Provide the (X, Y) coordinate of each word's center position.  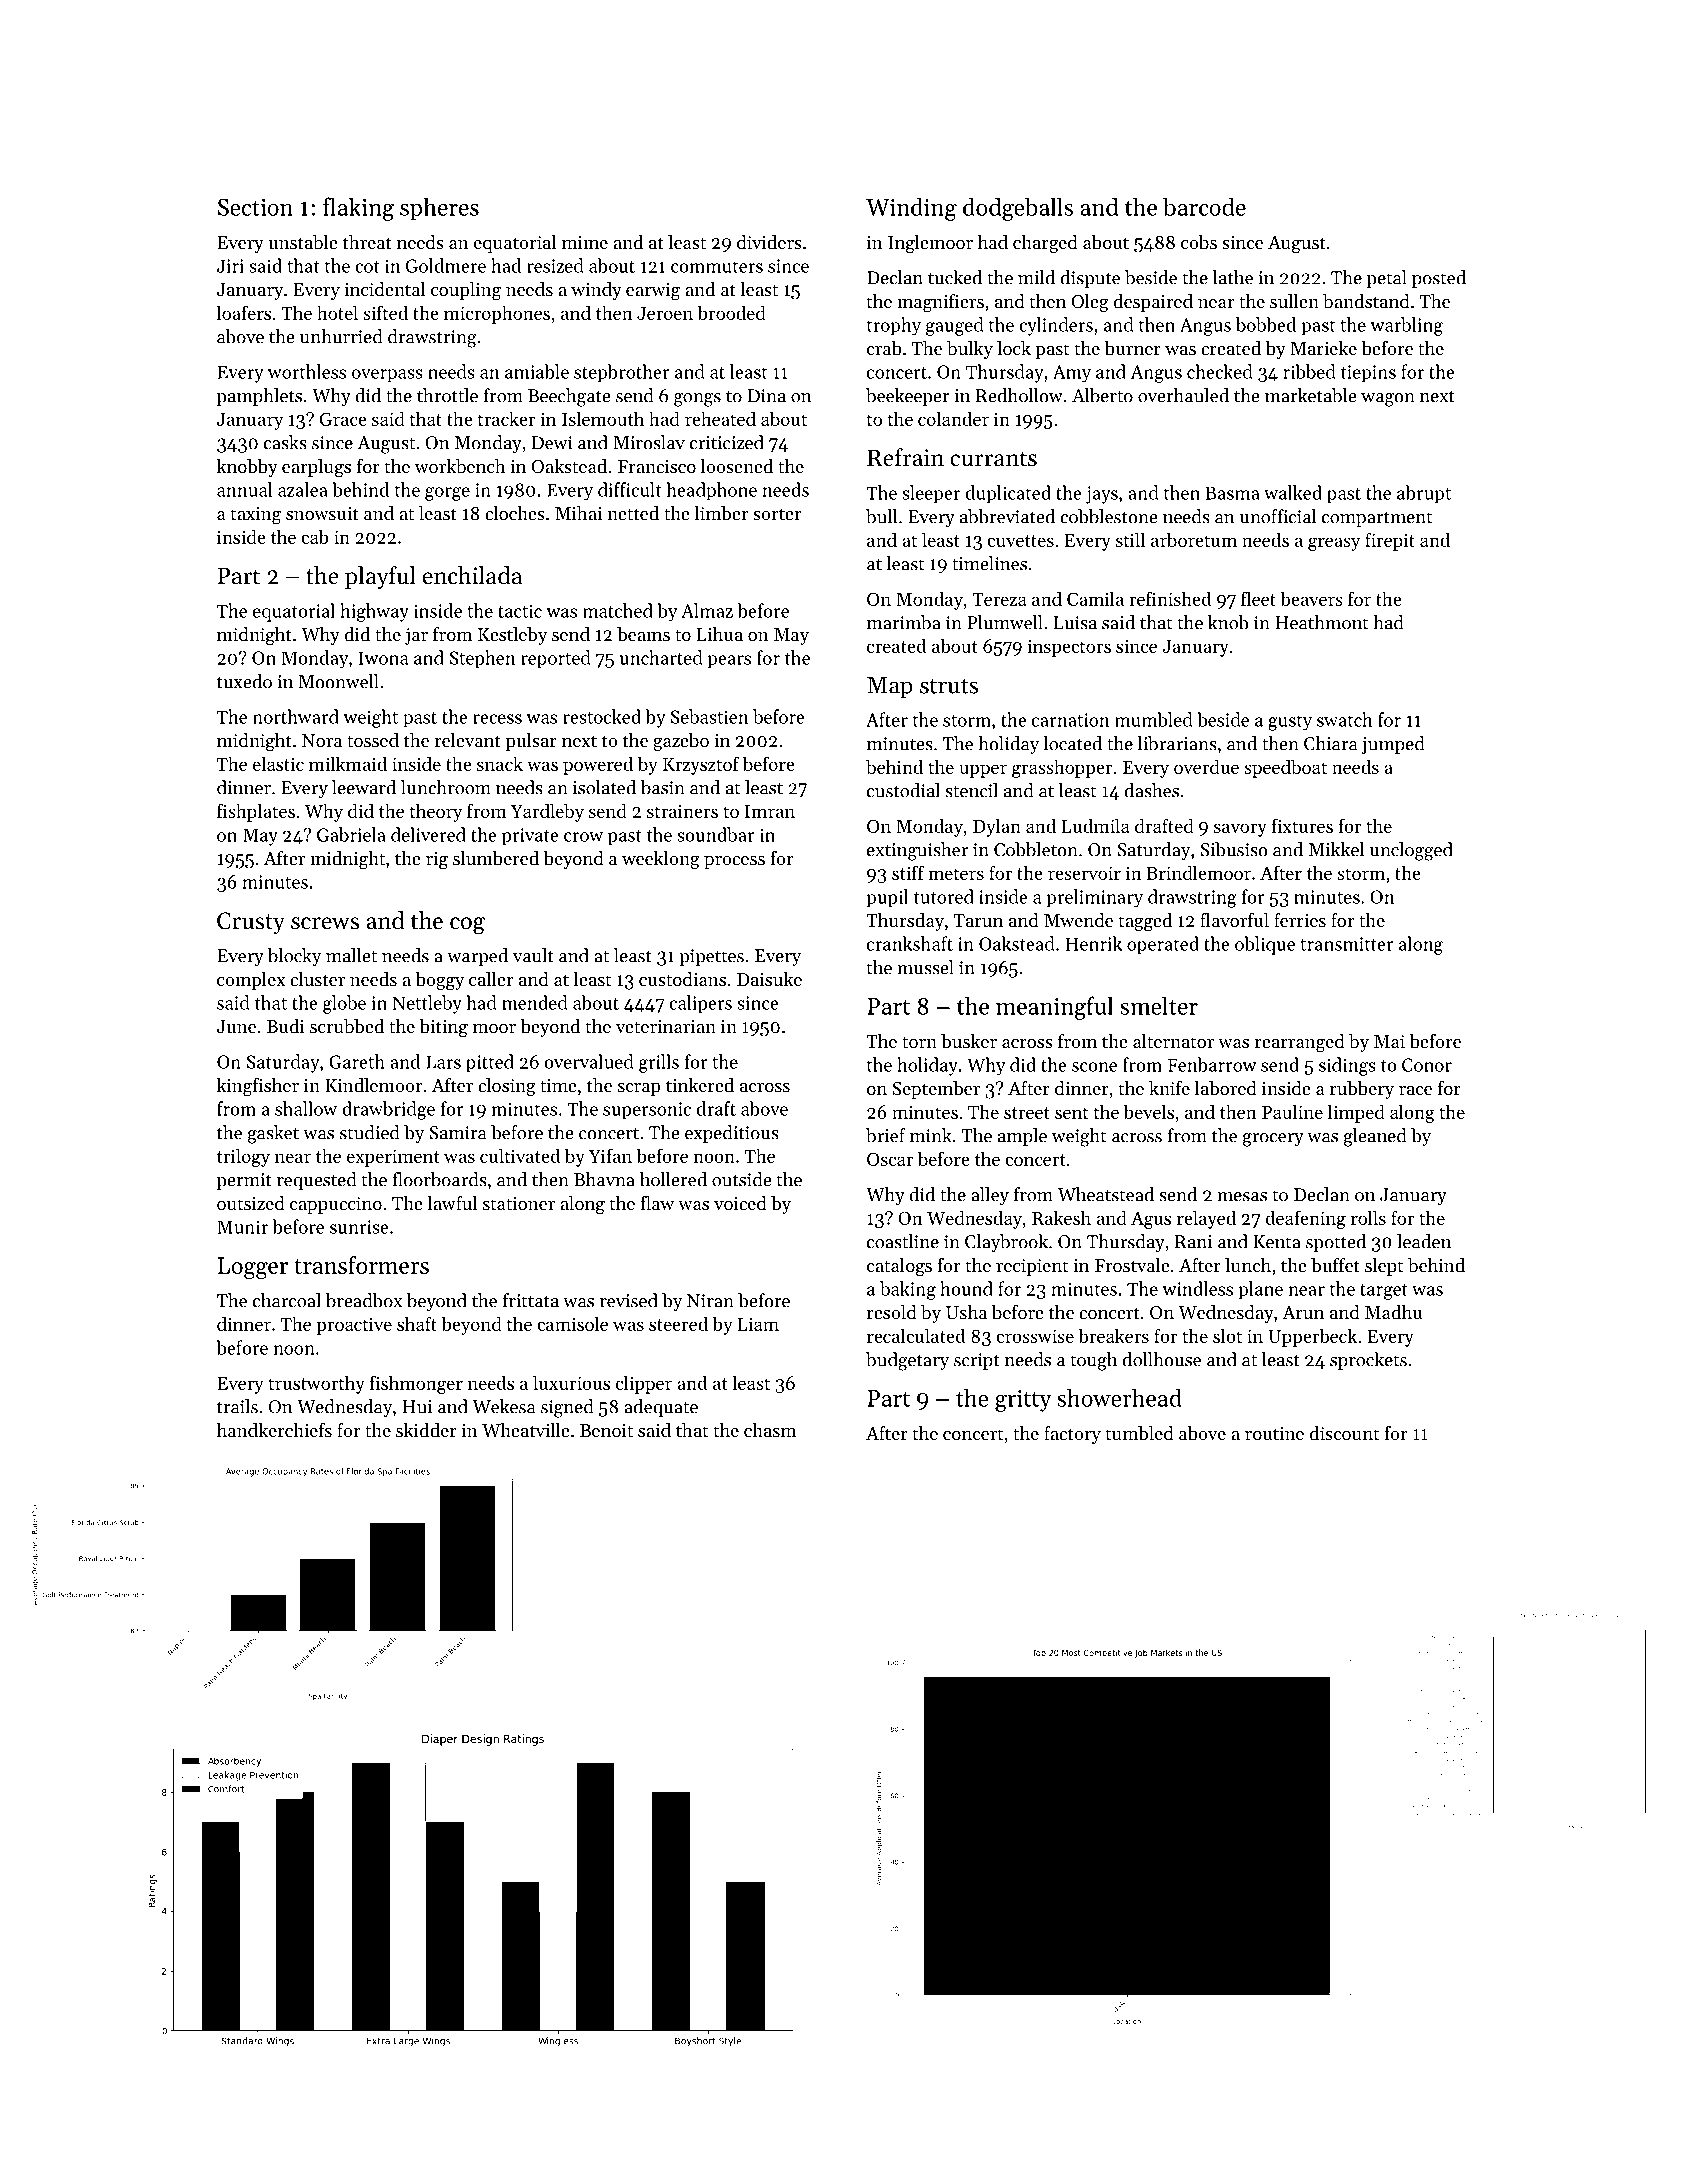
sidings (1347, 1066)
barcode (1204, 206)
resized (555, 265)
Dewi (552, 443)
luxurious (571, 1382)
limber (721, 513)
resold (892, 1312)
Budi (286, 1026)
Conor (1427, 1065)
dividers (769, 242)
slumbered (496, 858)
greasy (1334, 544)
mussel (925, 967)
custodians (682, 979)
